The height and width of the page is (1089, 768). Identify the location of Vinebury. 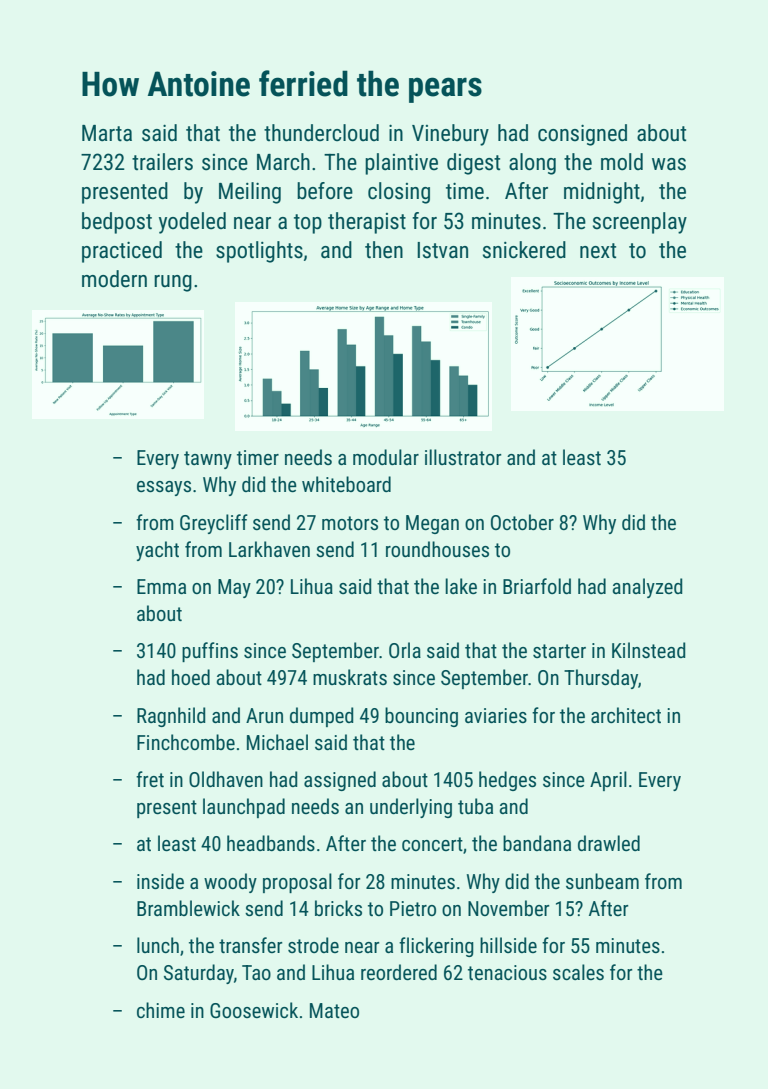
(450, 135).
